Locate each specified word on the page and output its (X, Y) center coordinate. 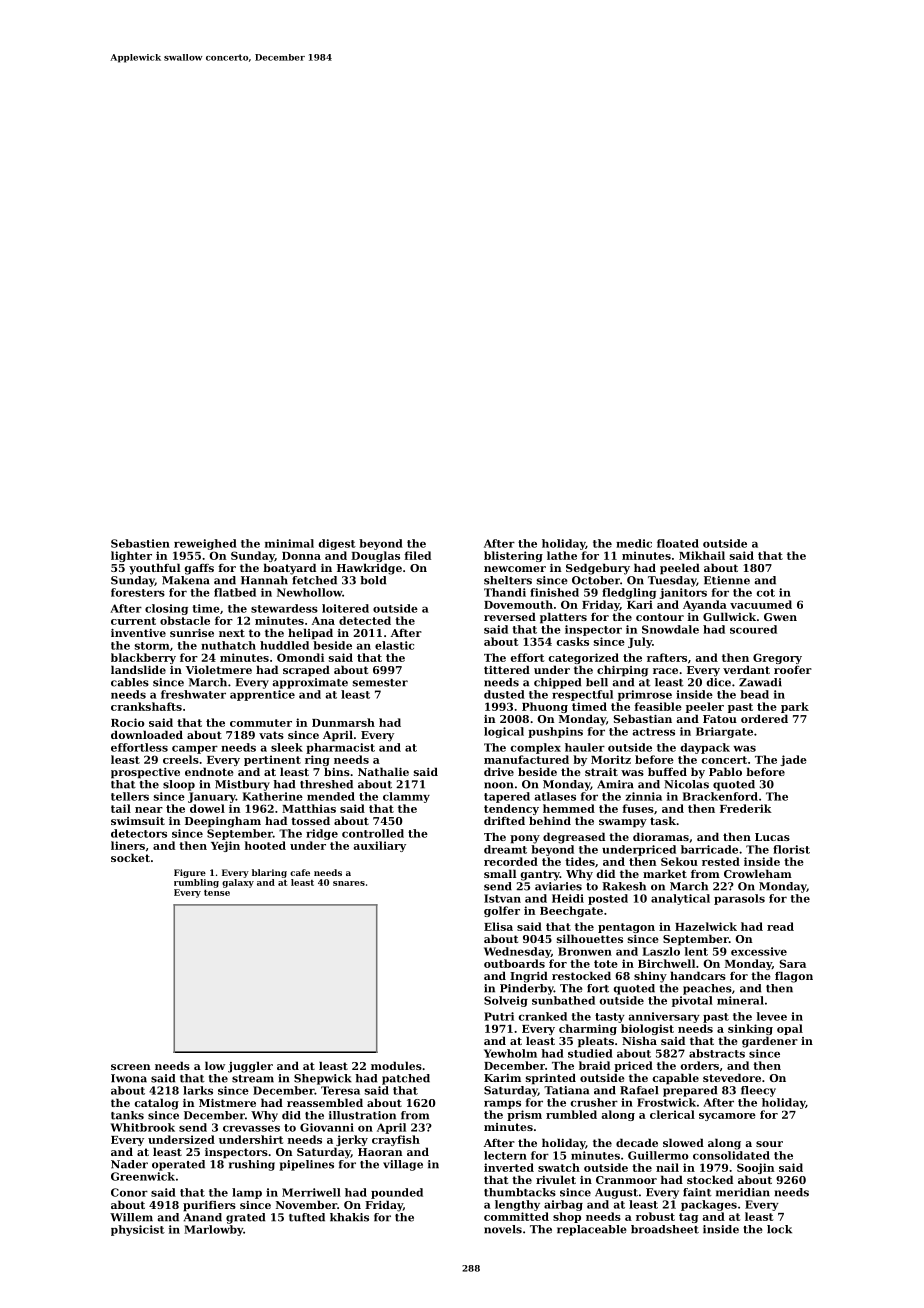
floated (678, 543)
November (306, 1204)
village (403, 1165)
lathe (562, 555)
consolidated (731, 1155)
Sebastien (140, 543)
